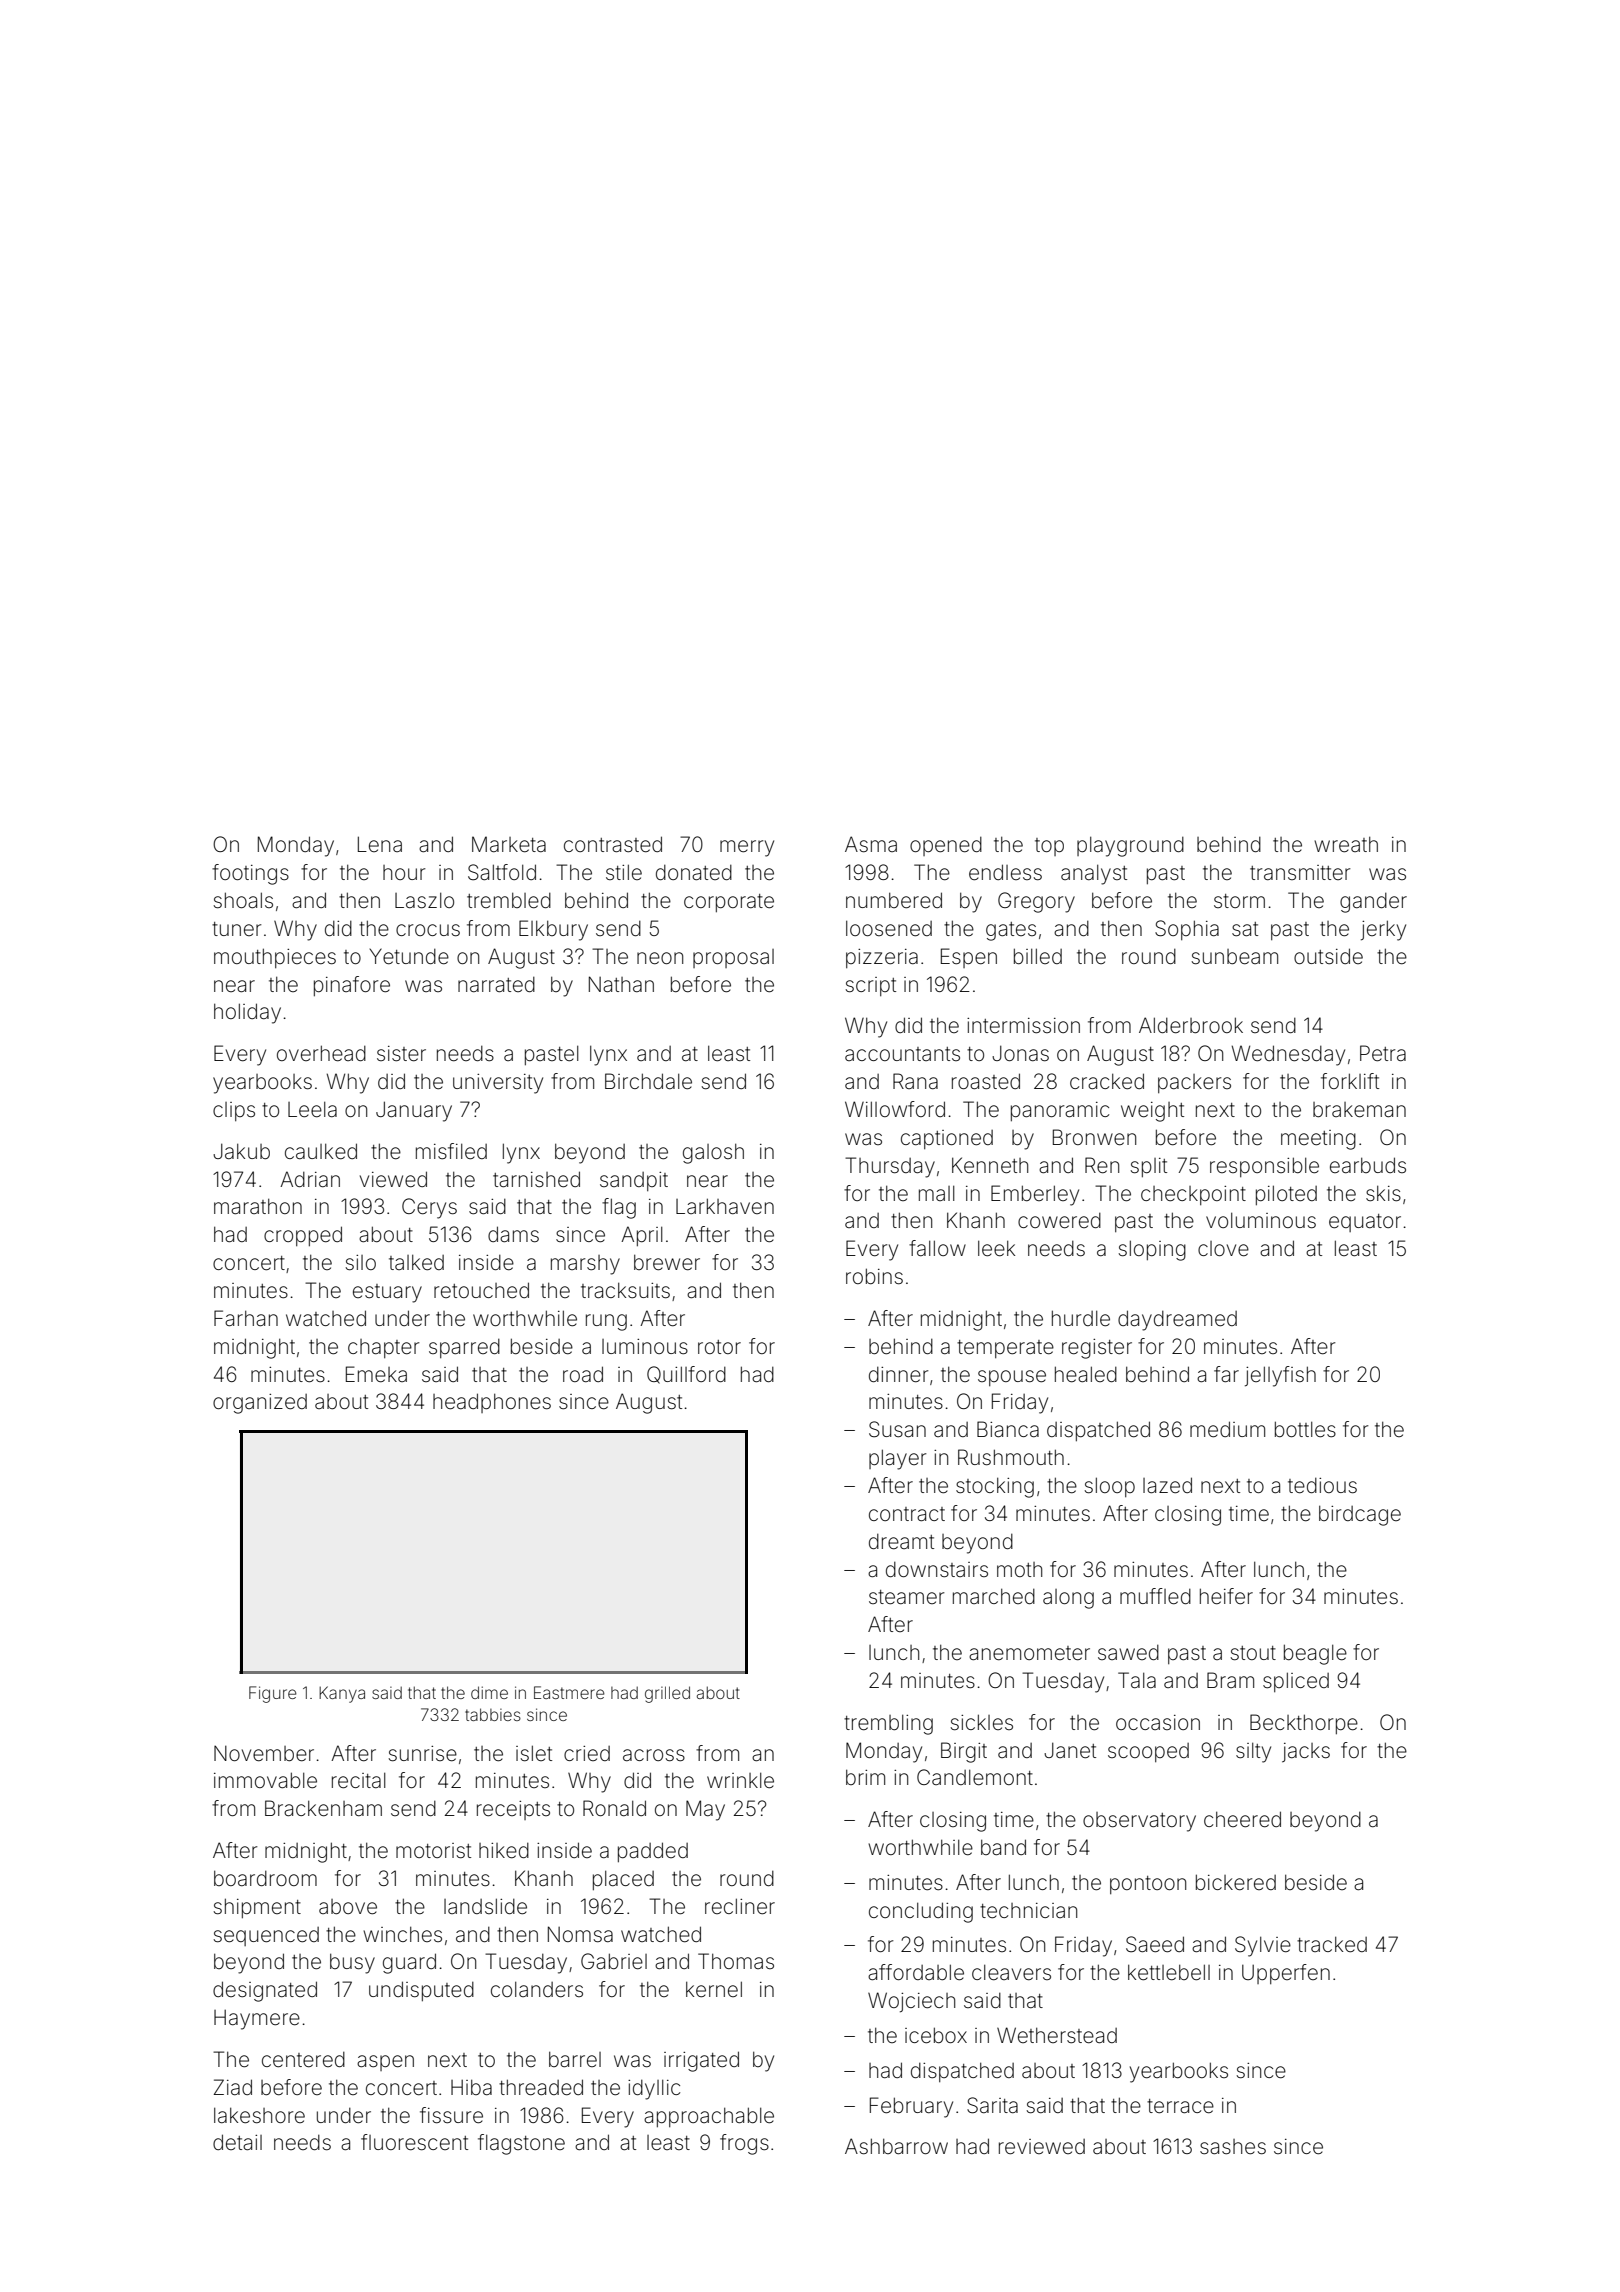 The height and width of the screenshot is (2292, 1620). Describe the element at coordinates (667, 1694) in the screenshot. I see `grilled` at that location.
